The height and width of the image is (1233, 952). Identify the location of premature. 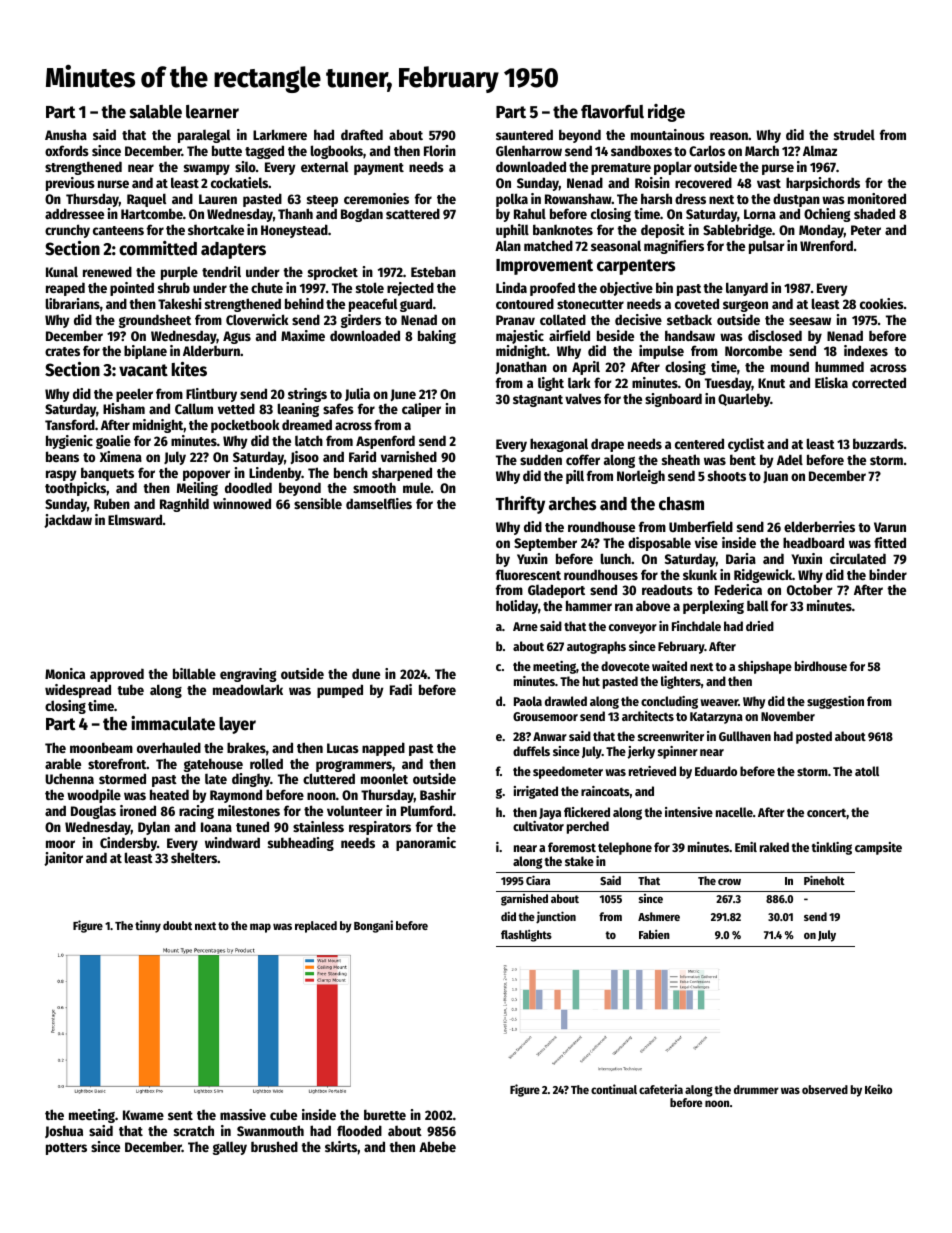
(621, 169).
